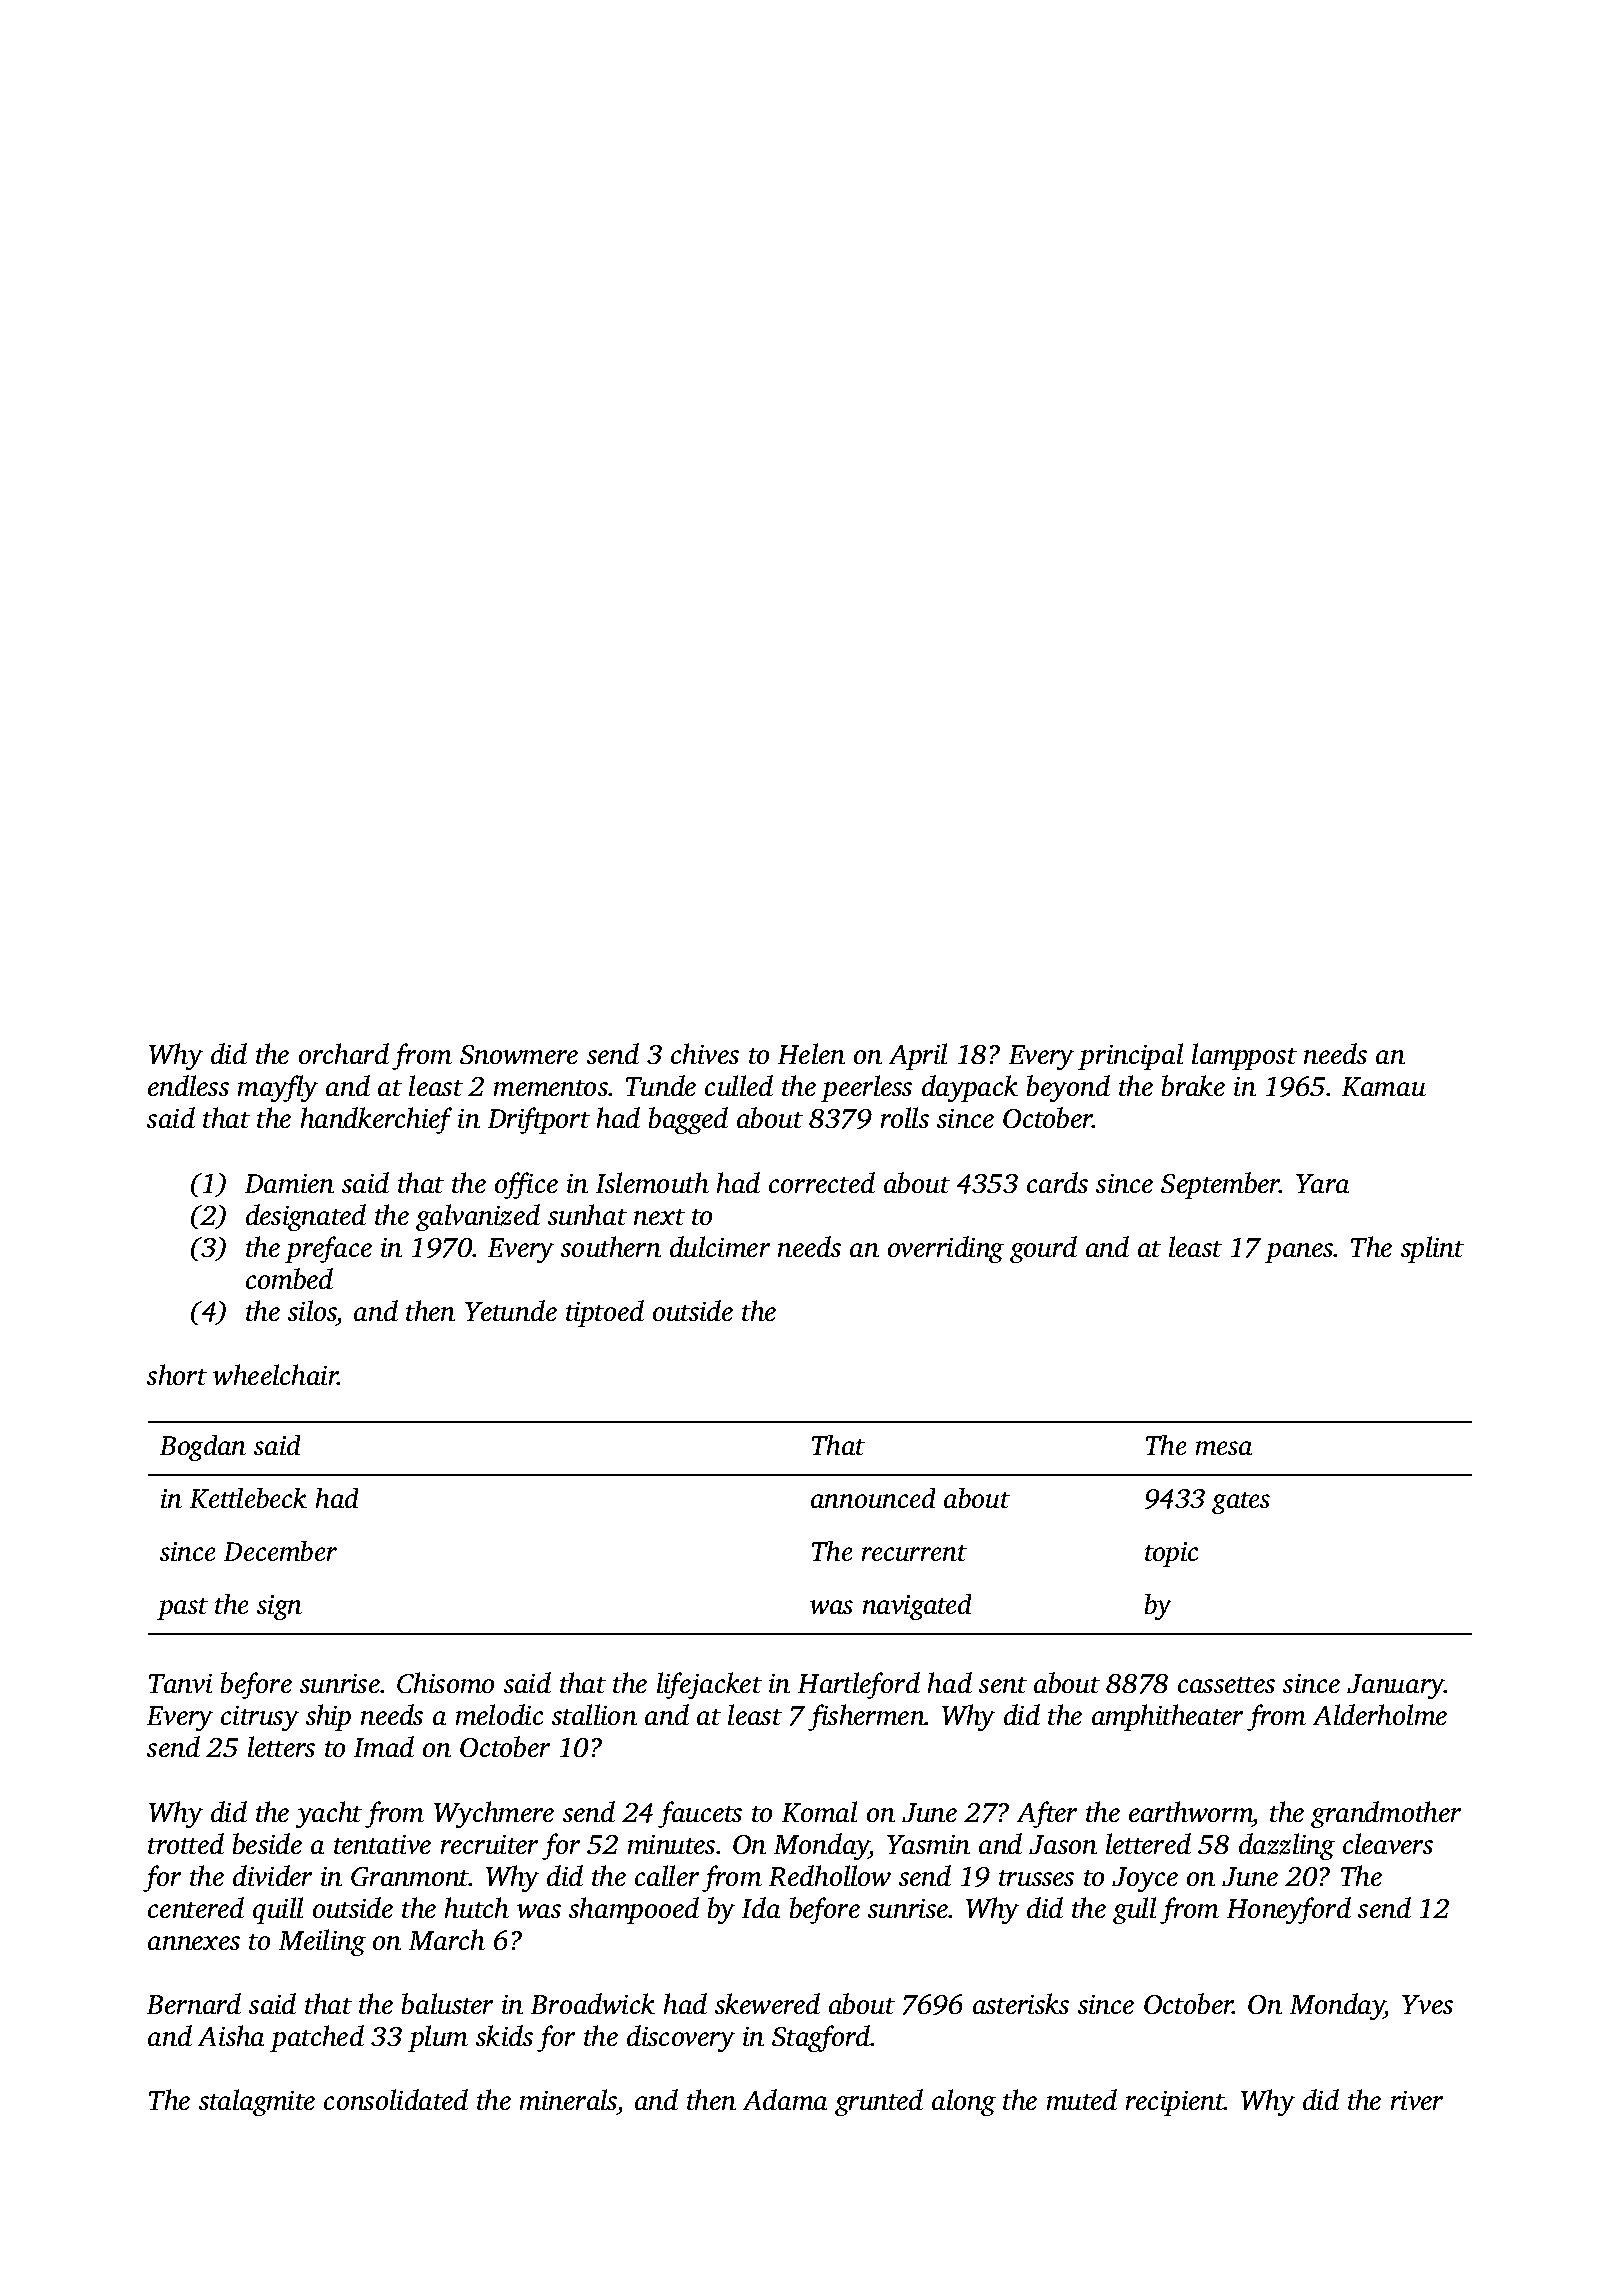  What do you see at coordinates (275, 1374) in the screenshot?
I see `wheelchair` at bounding box center [275, 1374].
